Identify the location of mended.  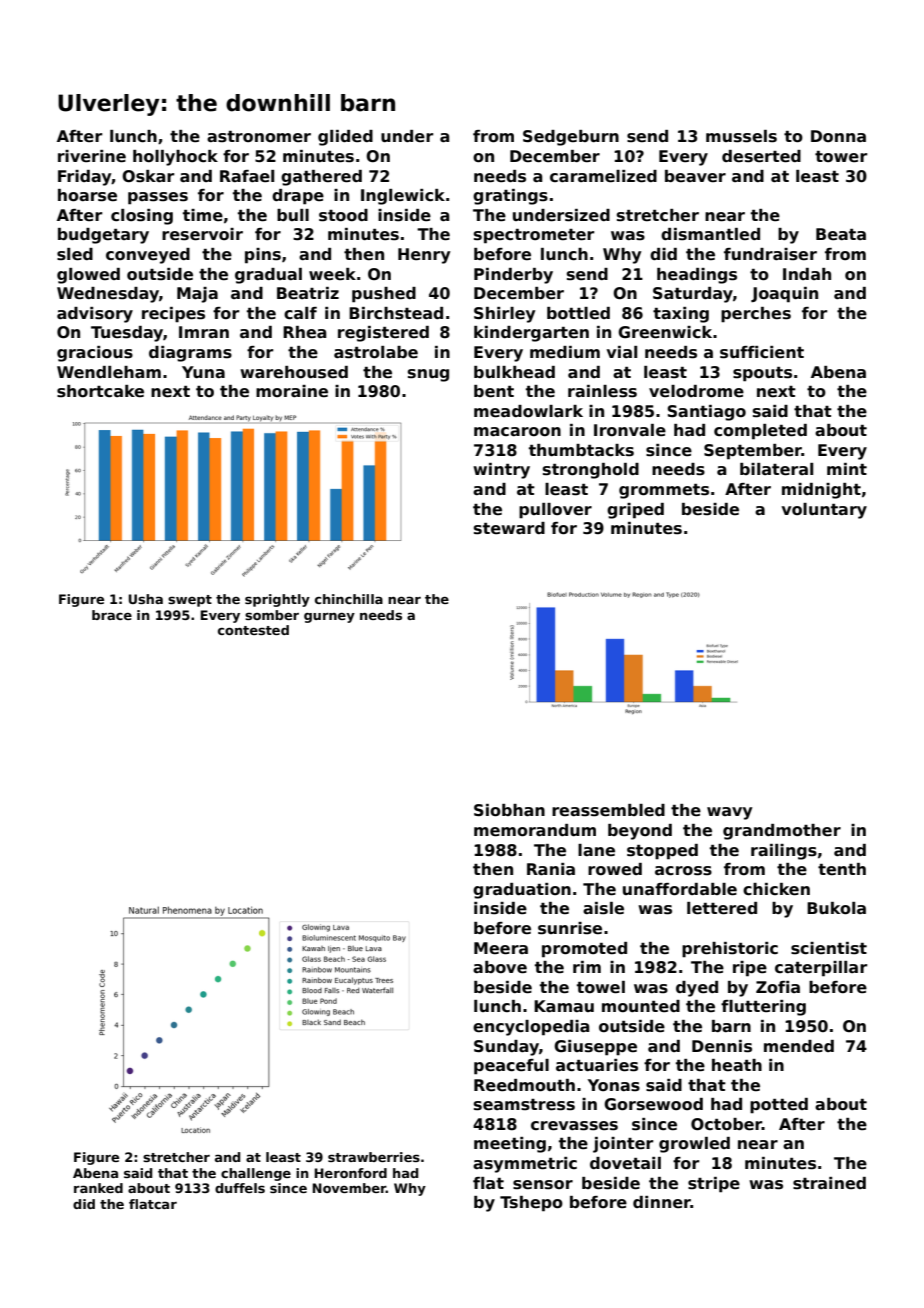
(799, 1046).
